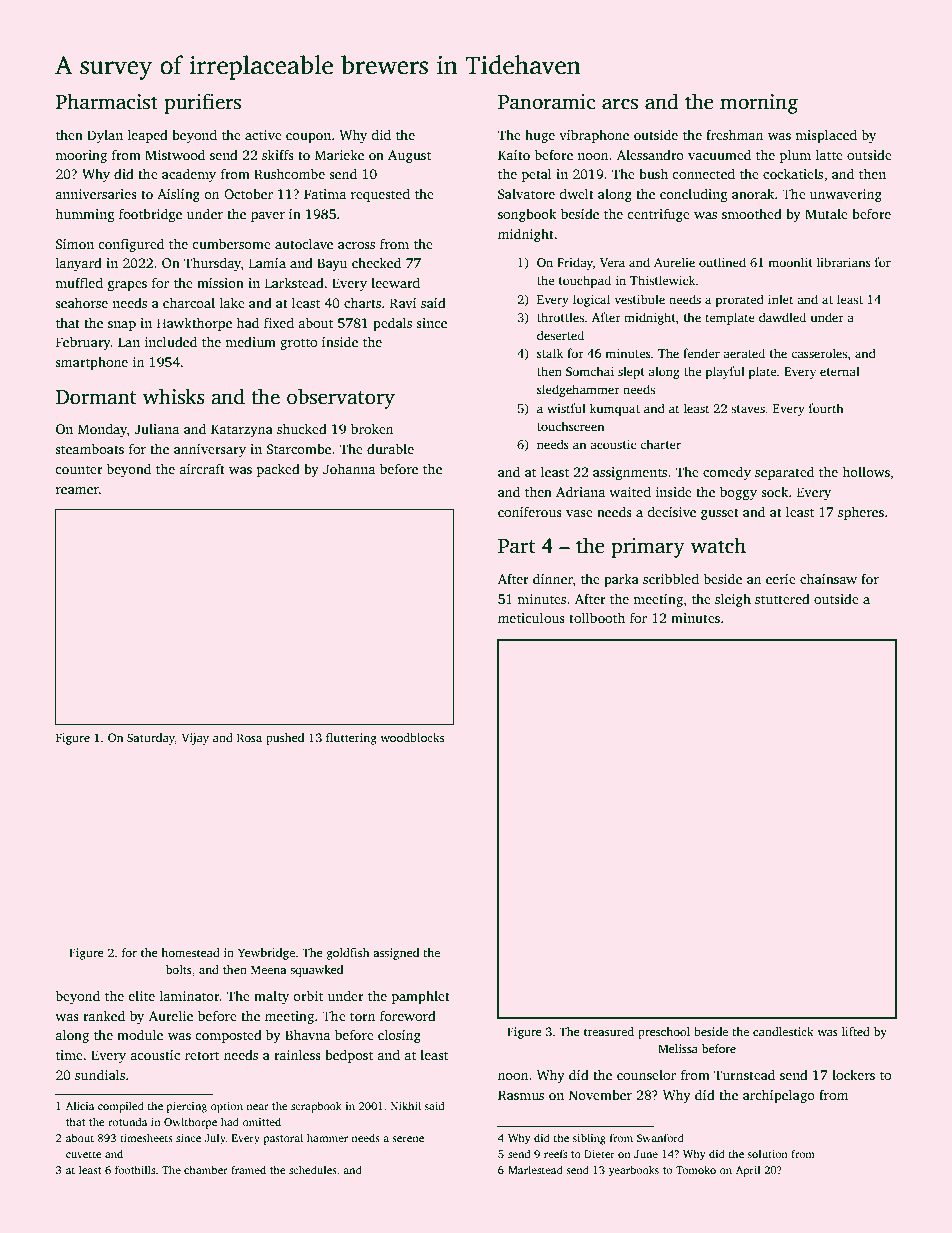 The height and width of the screenshot is (1233, 952). What do you see at coordinates (733, 600) in the screenshot?
I see `sleigh` at bounding box center [733, 600].
